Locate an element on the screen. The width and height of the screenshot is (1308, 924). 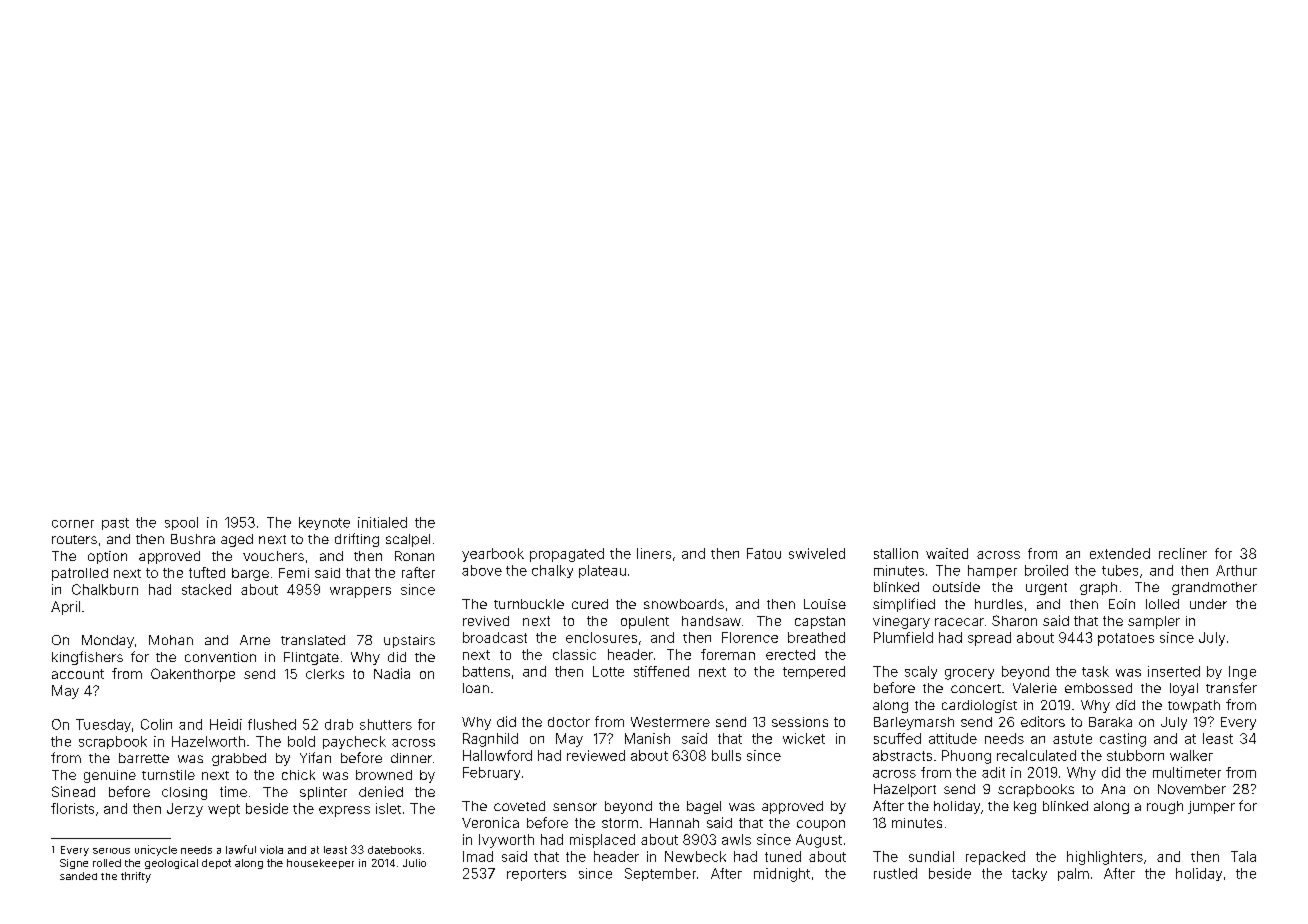
reporters is located at coordinates (536, 875).
